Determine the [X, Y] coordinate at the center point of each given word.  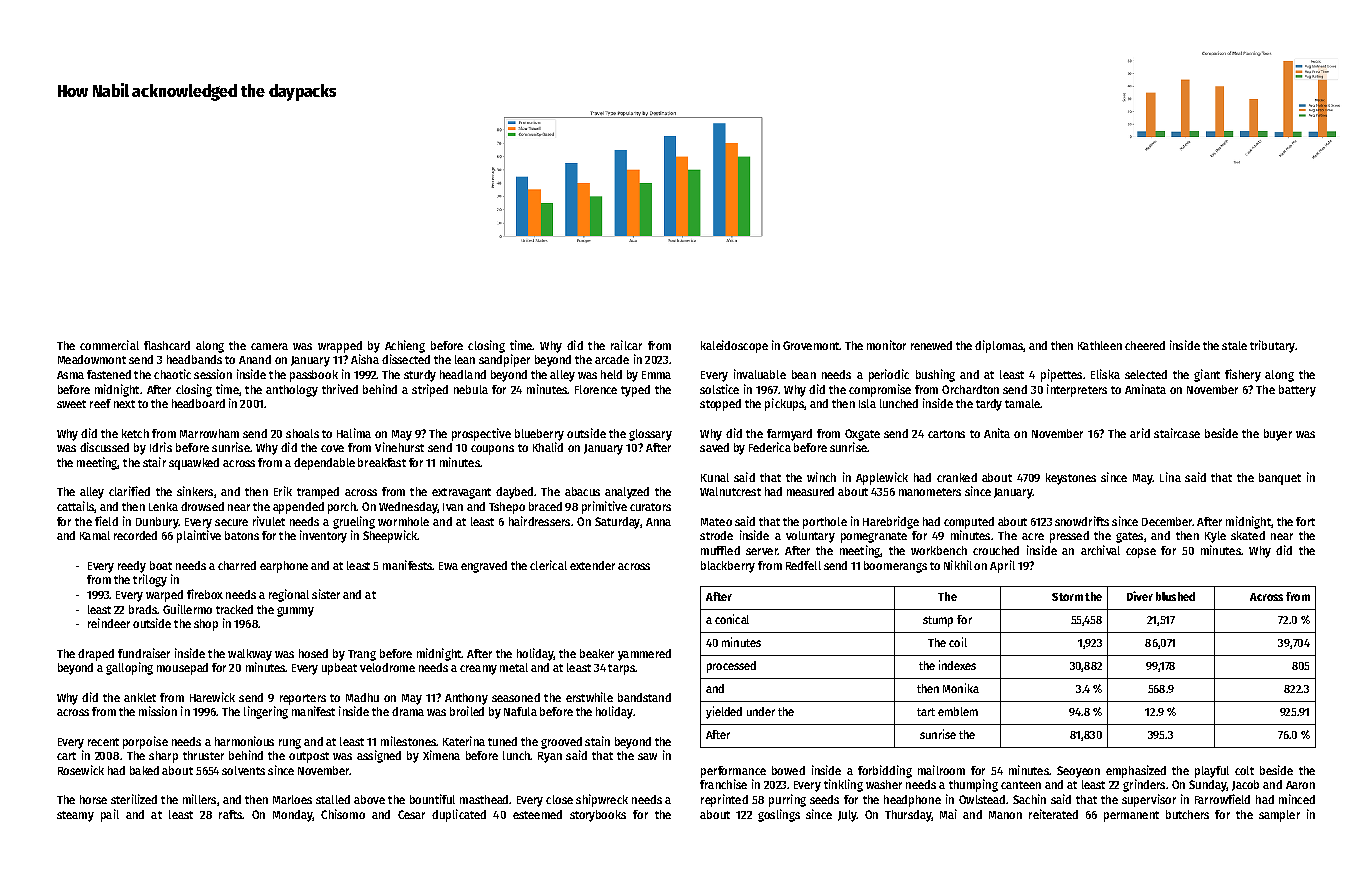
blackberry [728, 567]
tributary [1272, 346]
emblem [958, 711]
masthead [484, 799]
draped [96, 655]
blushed [1175, 596]
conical [732, 619]
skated [1248, 535]
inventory [323, 536]
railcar [626, 345]
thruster [203, 755]
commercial [109, 345]
